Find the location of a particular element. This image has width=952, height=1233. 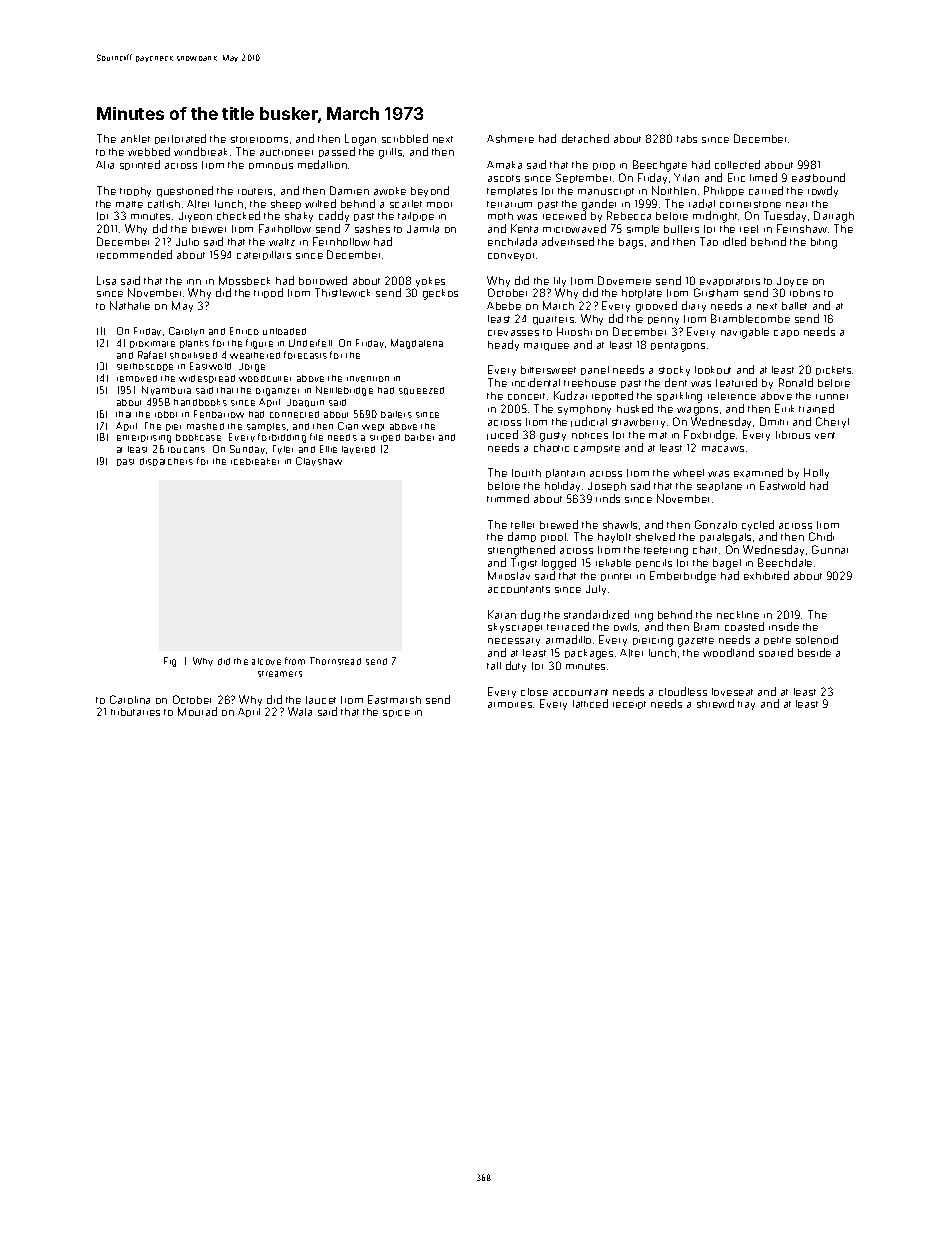

bailers is located at coordinates (396, 414).
